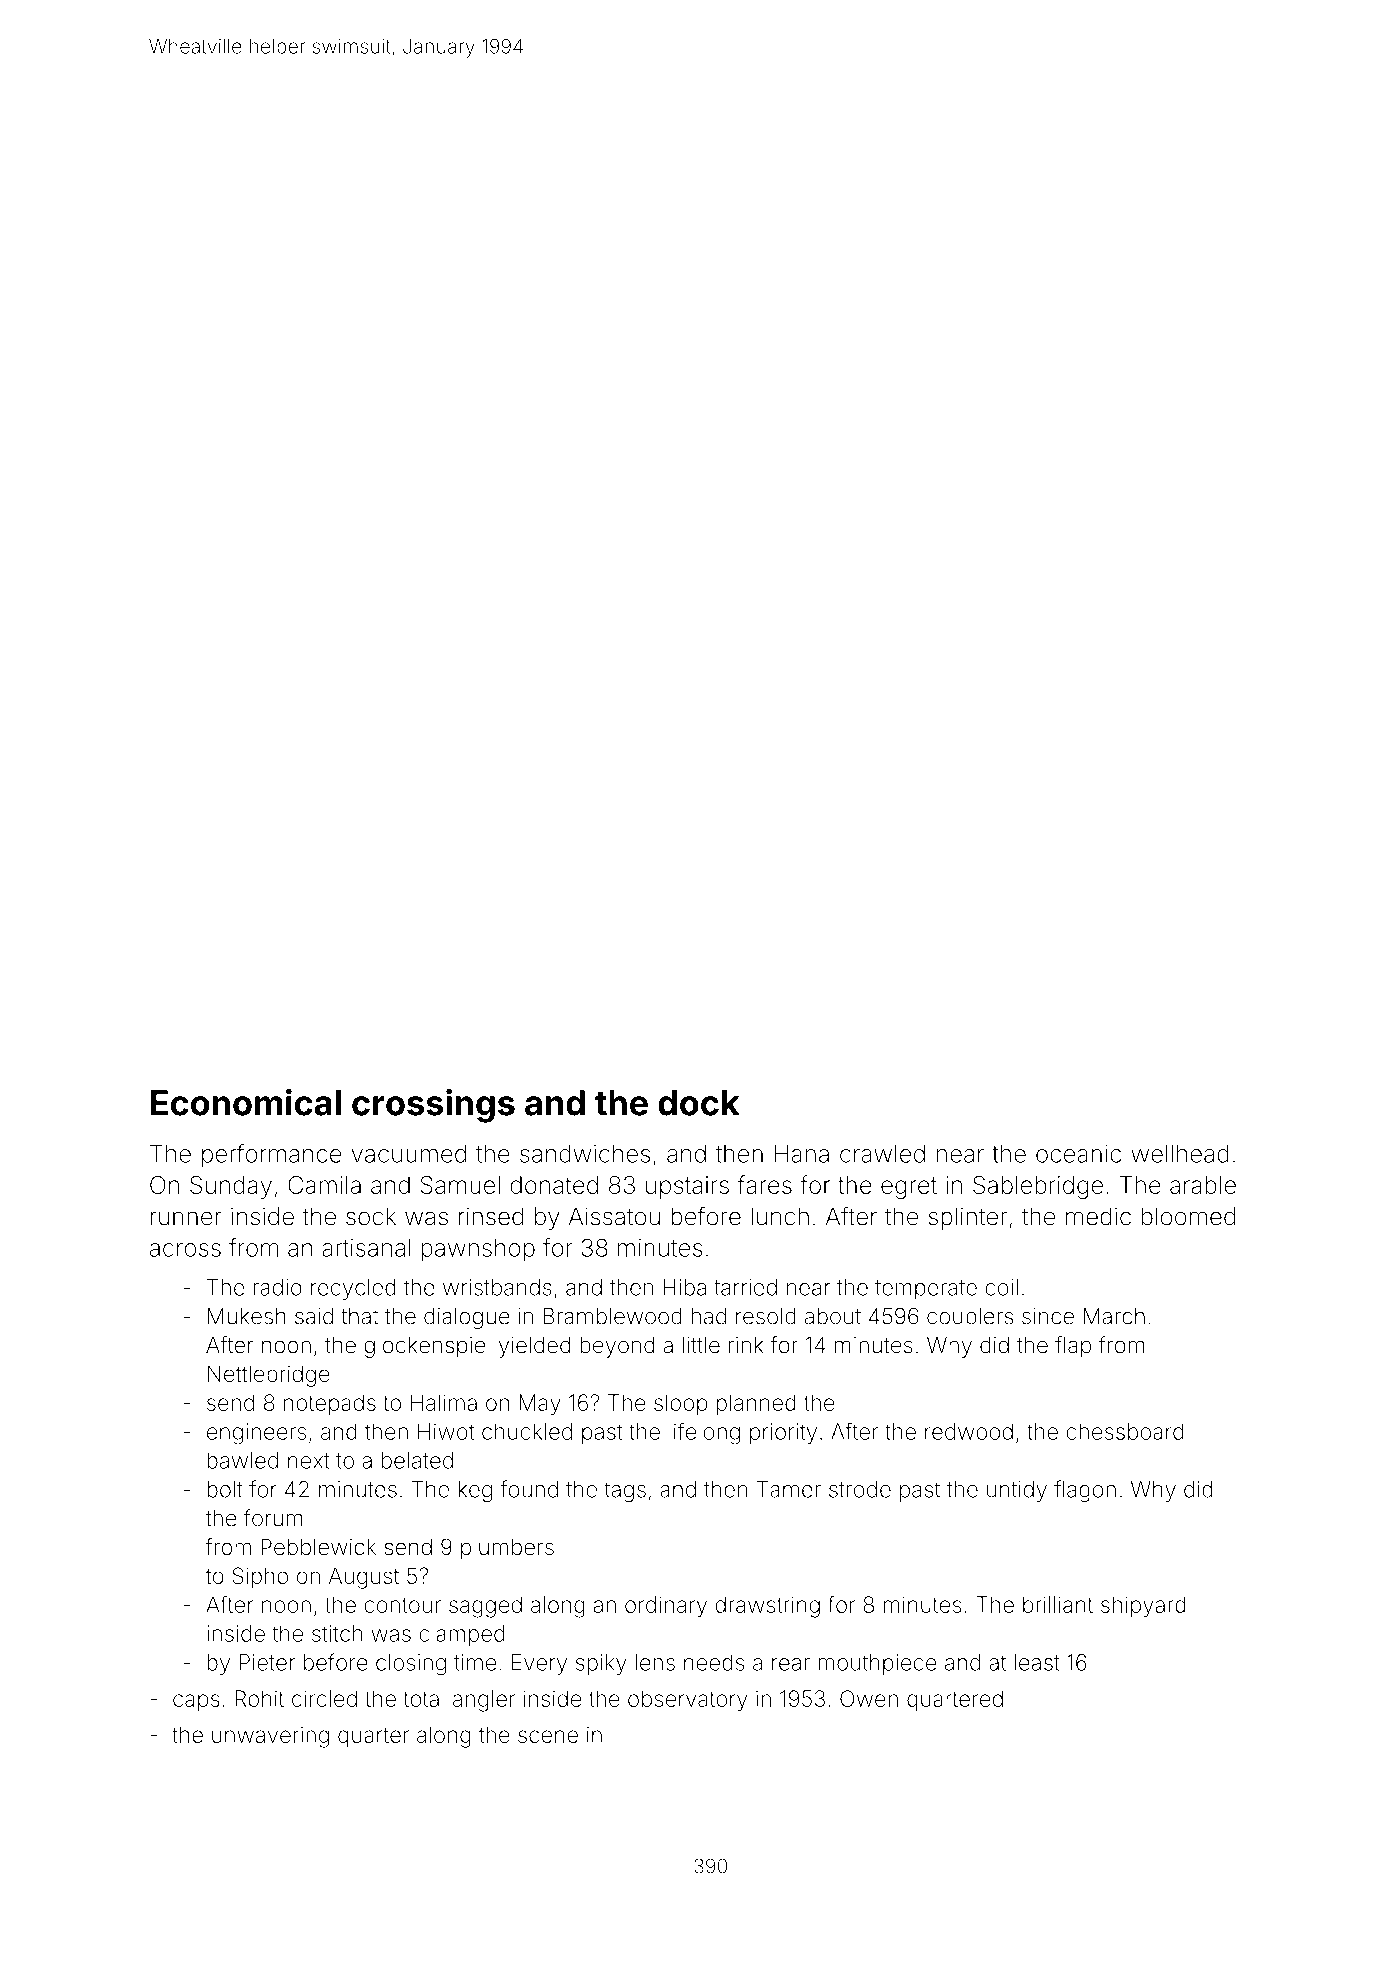 The image size is (1386, 1969). What do you see at coordinates (246, 1102) in the page?
I see `Economical` at bounding box center [246, 1102].
